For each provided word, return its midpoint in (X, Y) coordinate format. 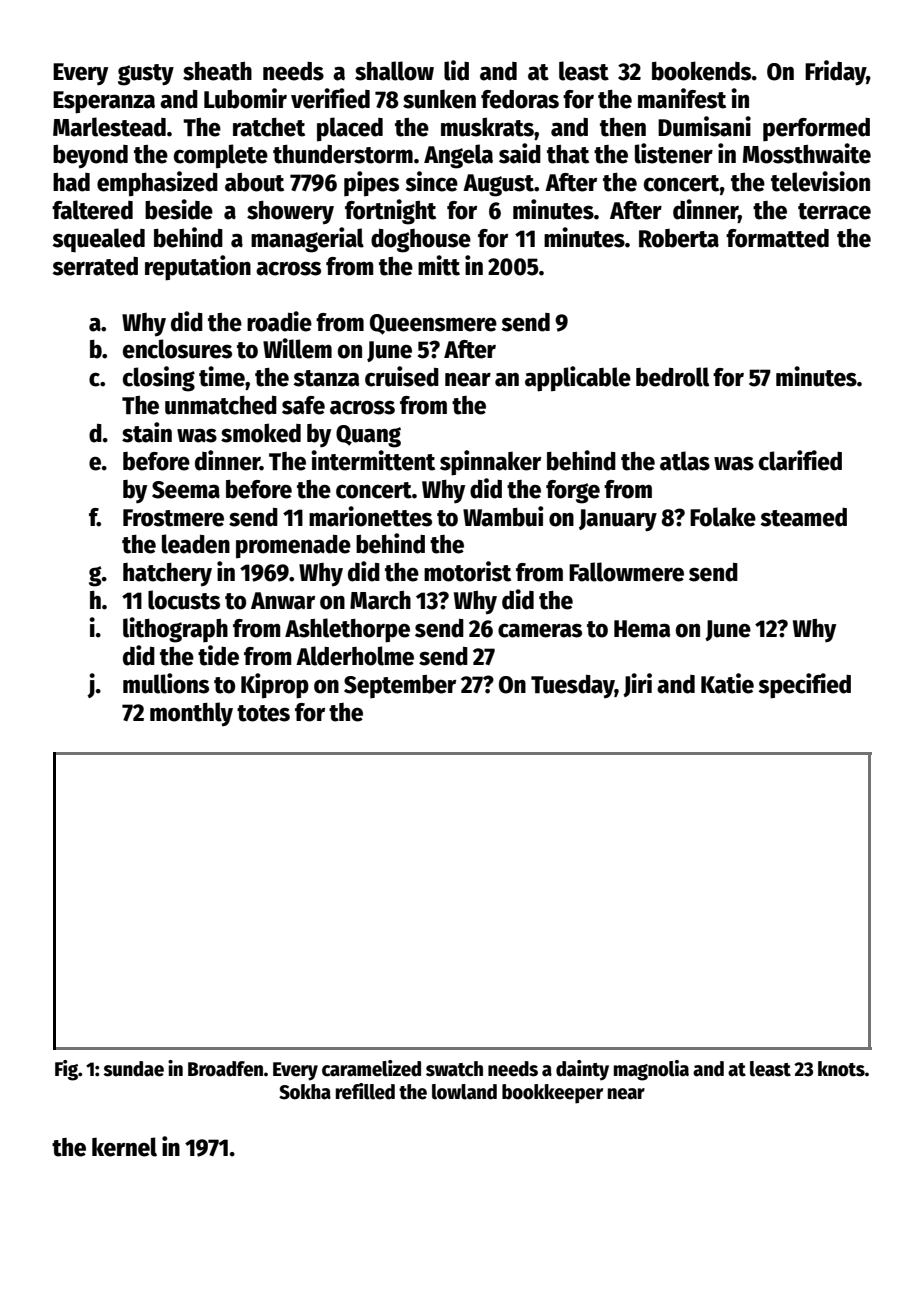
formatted (777, 238)
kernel (124, 1147)
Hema (642, 629)
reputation (198, 268)
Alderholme (355, 656)
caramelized (371, 1068)
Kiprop (275, 686)
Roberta (679, 238)
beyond (90, 156)
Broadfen (225, 1069)
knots (841, 1069)
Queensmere (433, 324)
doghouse (421, 241)
